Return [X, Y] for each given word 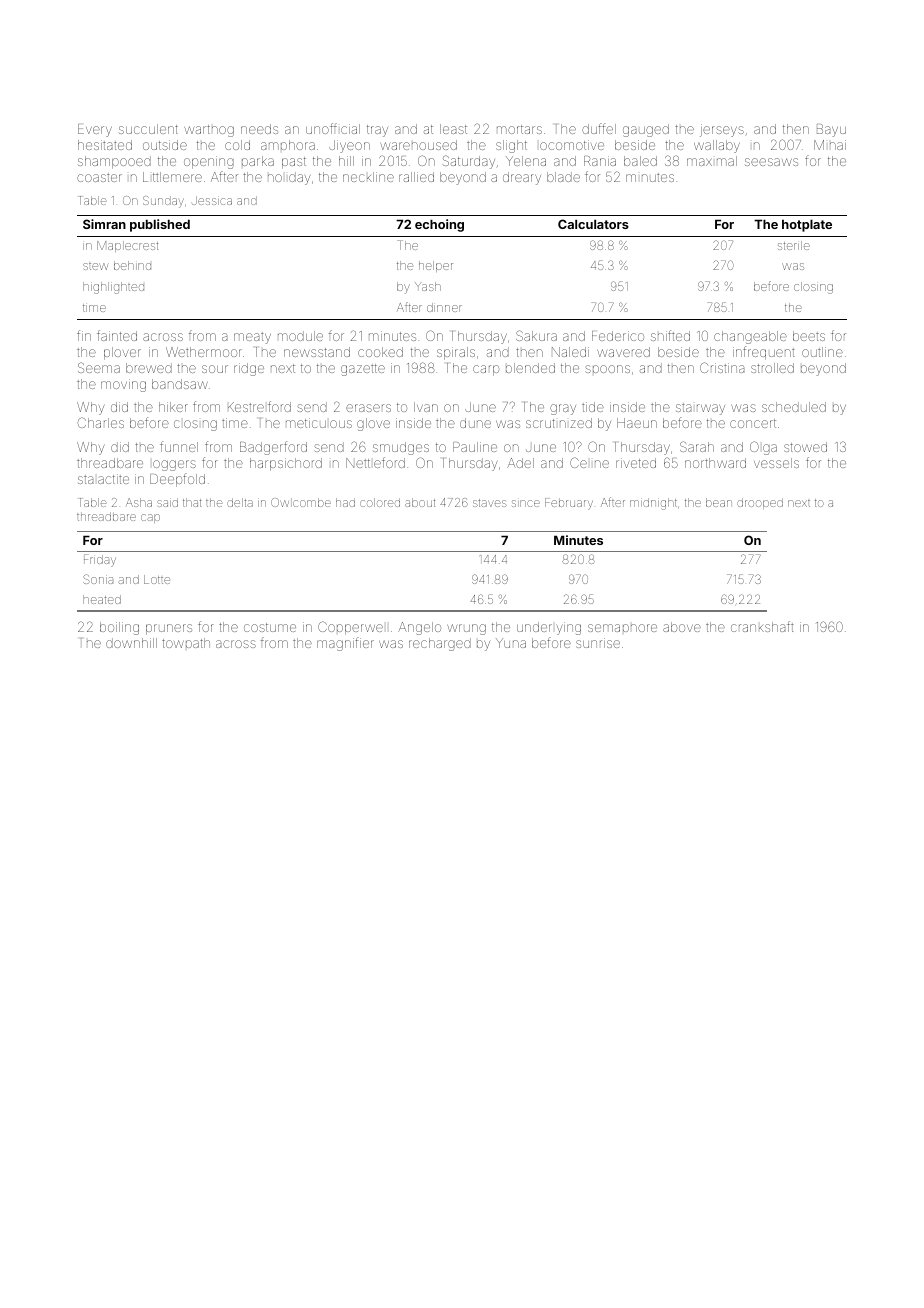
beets [809, 336]
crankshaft [762, 626]
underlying [549, 628]
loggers [174, 465]
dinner [444, 307]
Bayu [831, 130]
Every [95, 130]
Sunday [163, 202]
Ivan [426, 407]
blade [563, 177]
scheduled [794, 407]
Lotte [157, 579]
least [453, 129]
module [300, 336]
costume [270, 627]
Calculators [593, 224]
